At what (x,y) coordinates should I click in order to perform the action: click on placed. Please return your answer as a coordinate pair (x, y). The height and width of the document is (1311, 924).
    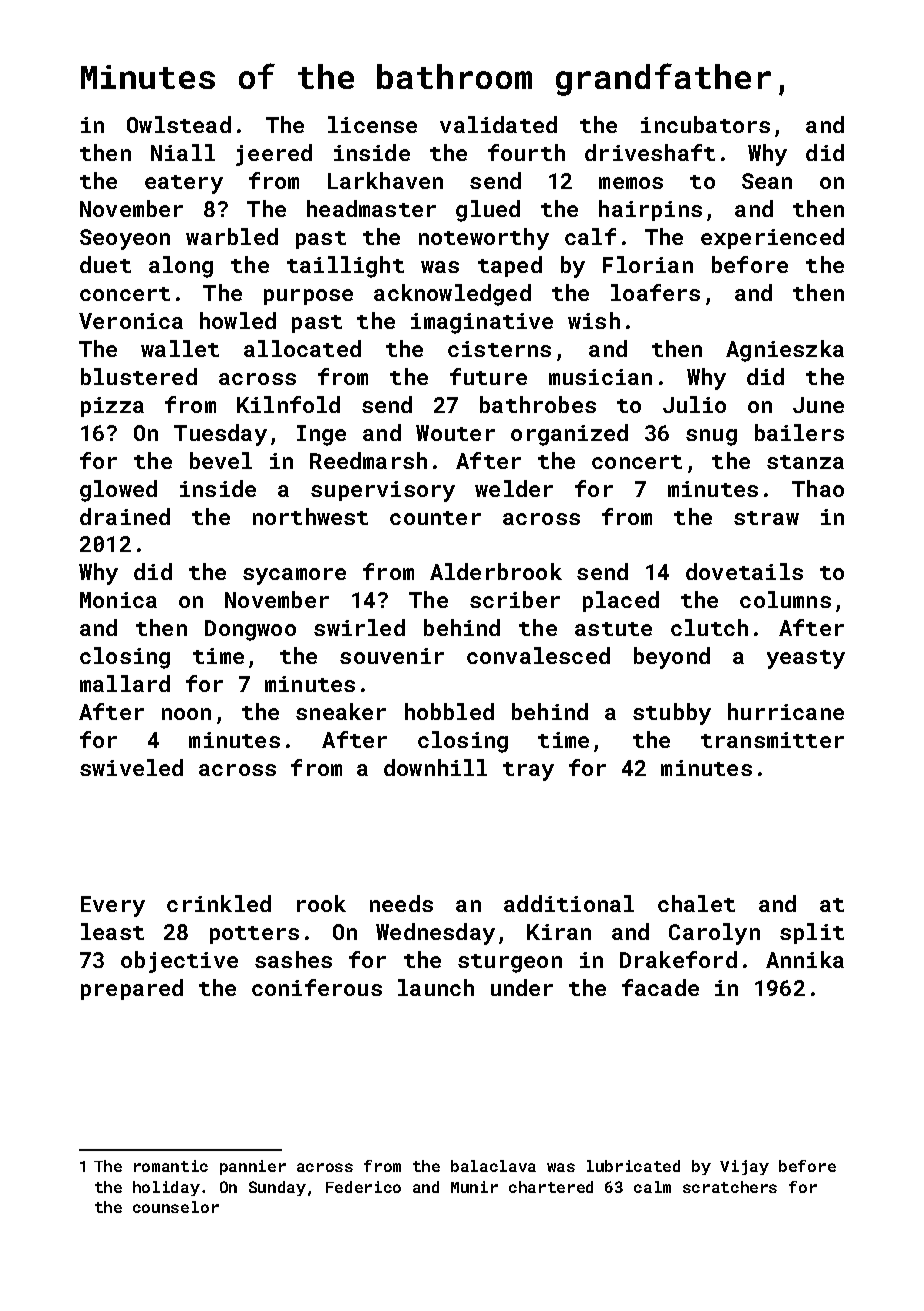
    Looking at the image, I should click on (621, 601).
